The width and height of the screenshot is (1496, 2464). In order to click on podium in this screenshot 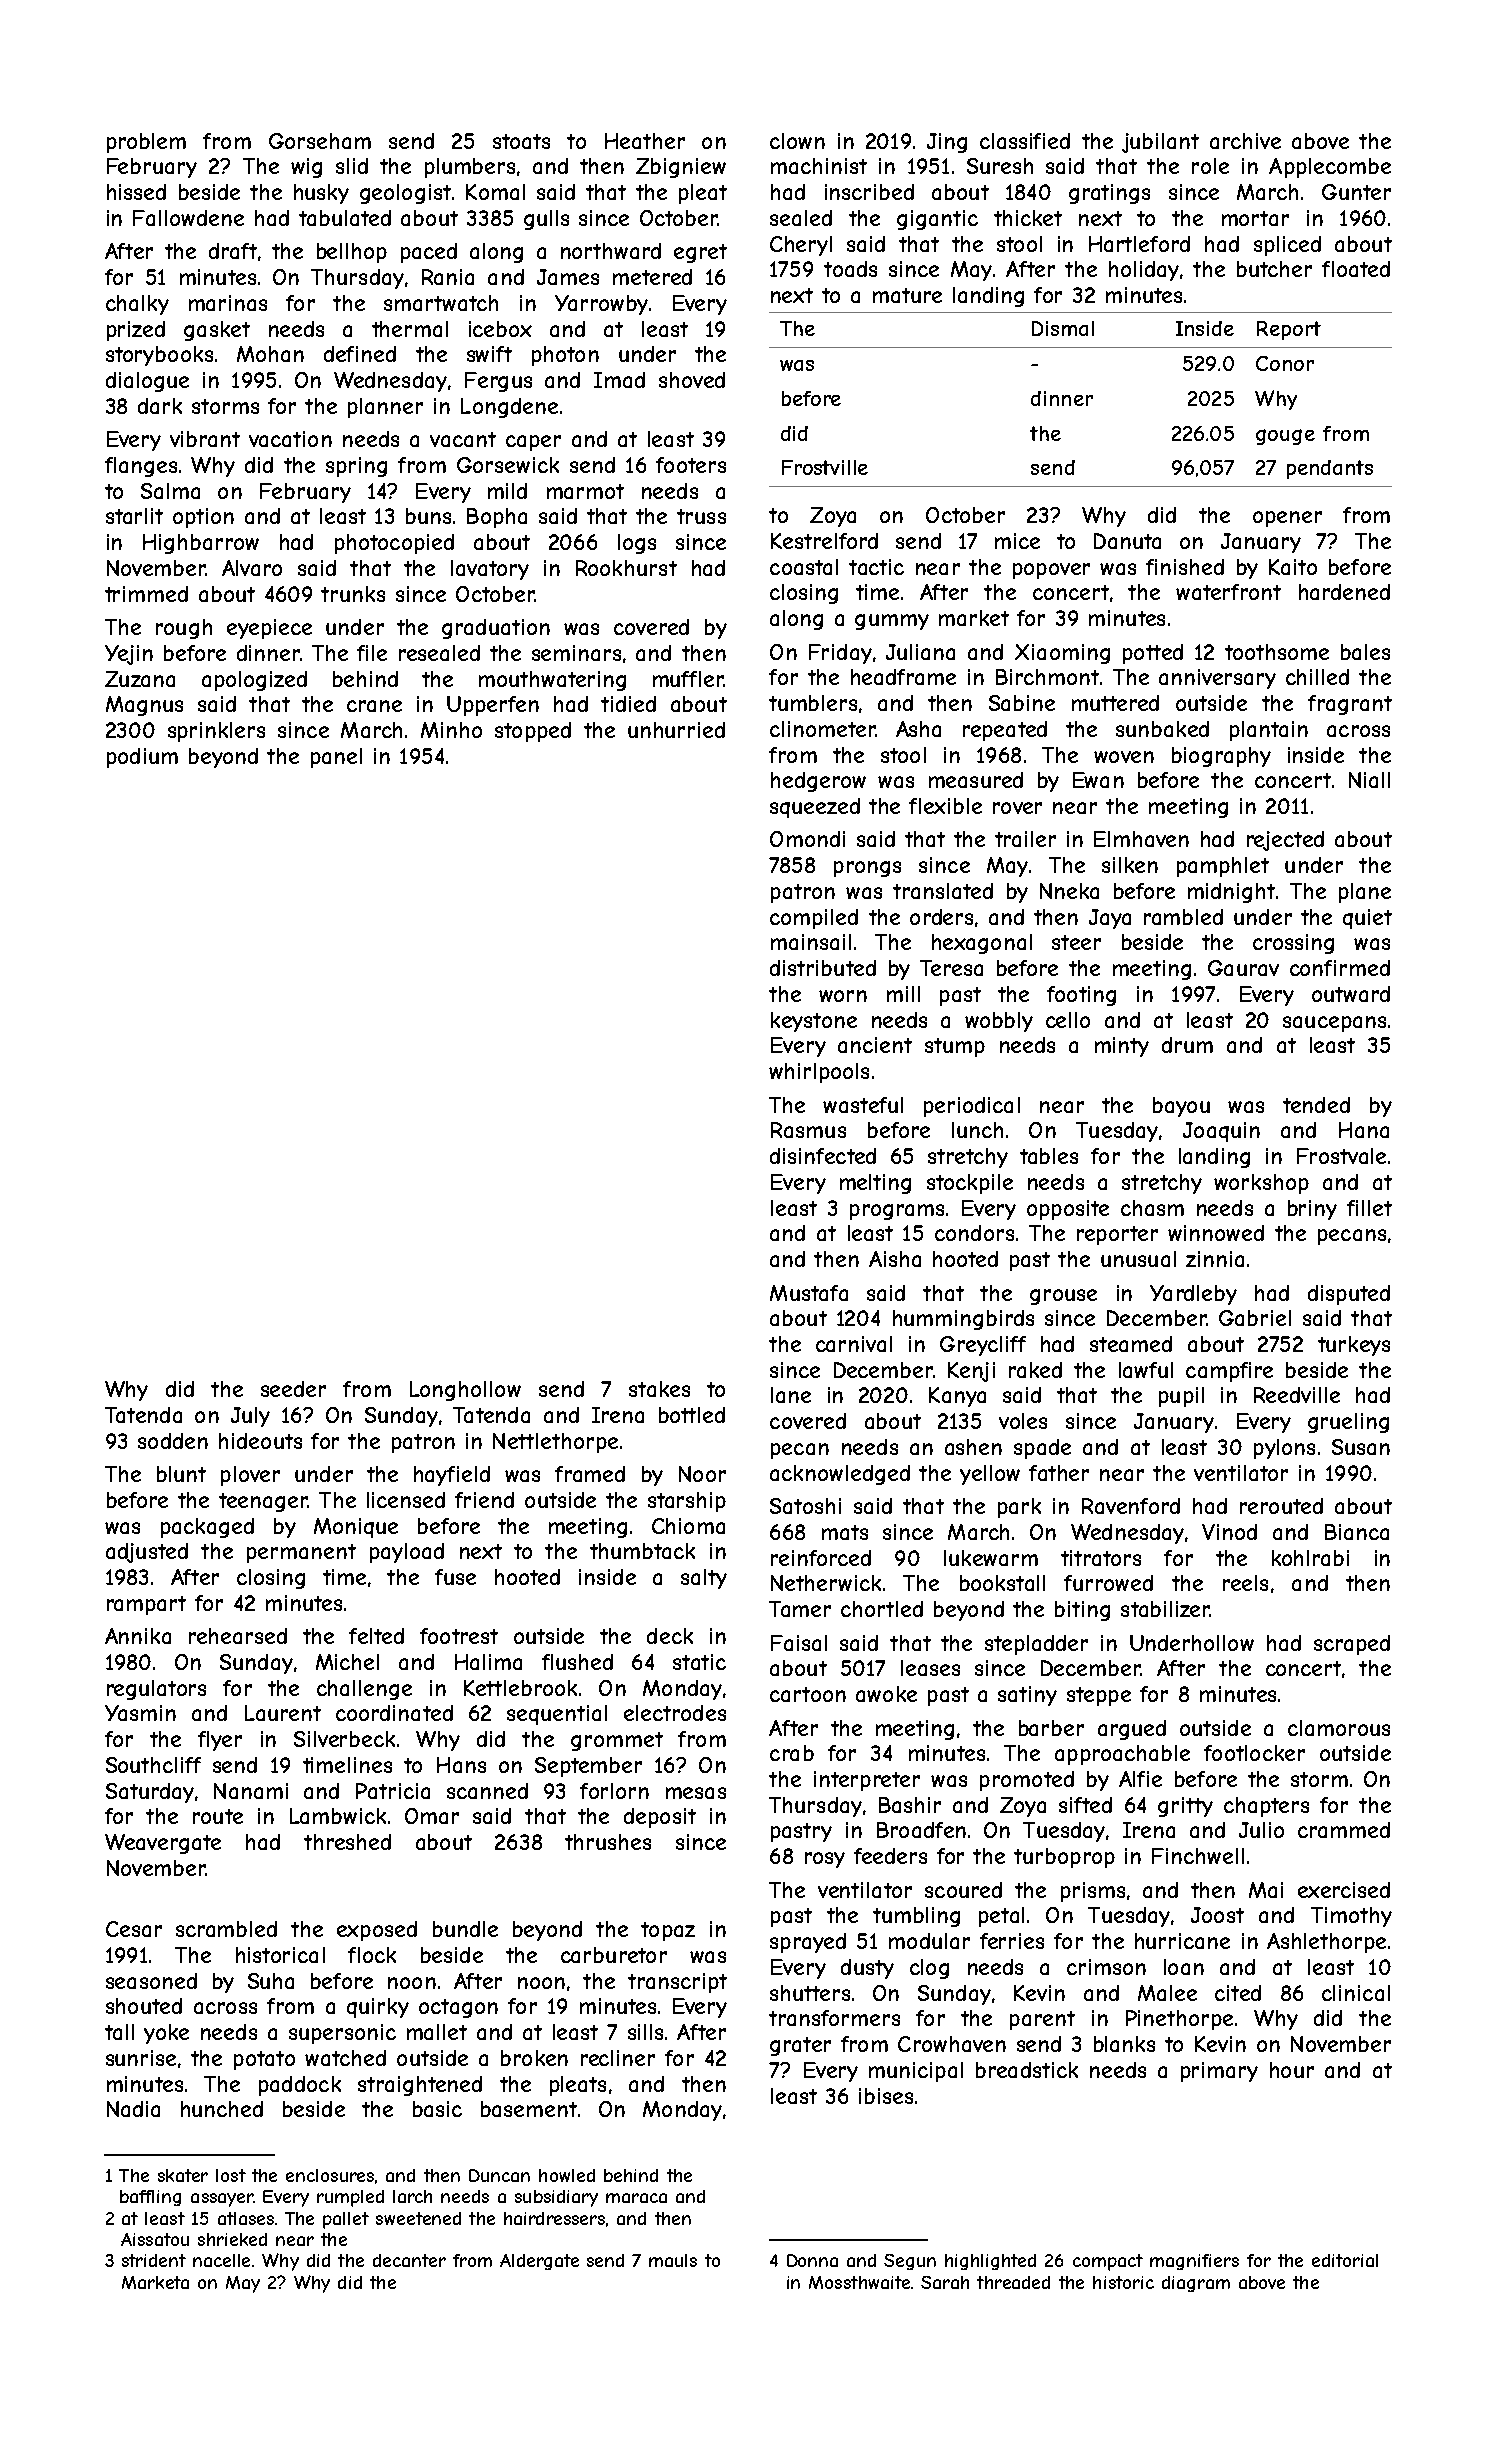, I will do `click(142, 758)`.
